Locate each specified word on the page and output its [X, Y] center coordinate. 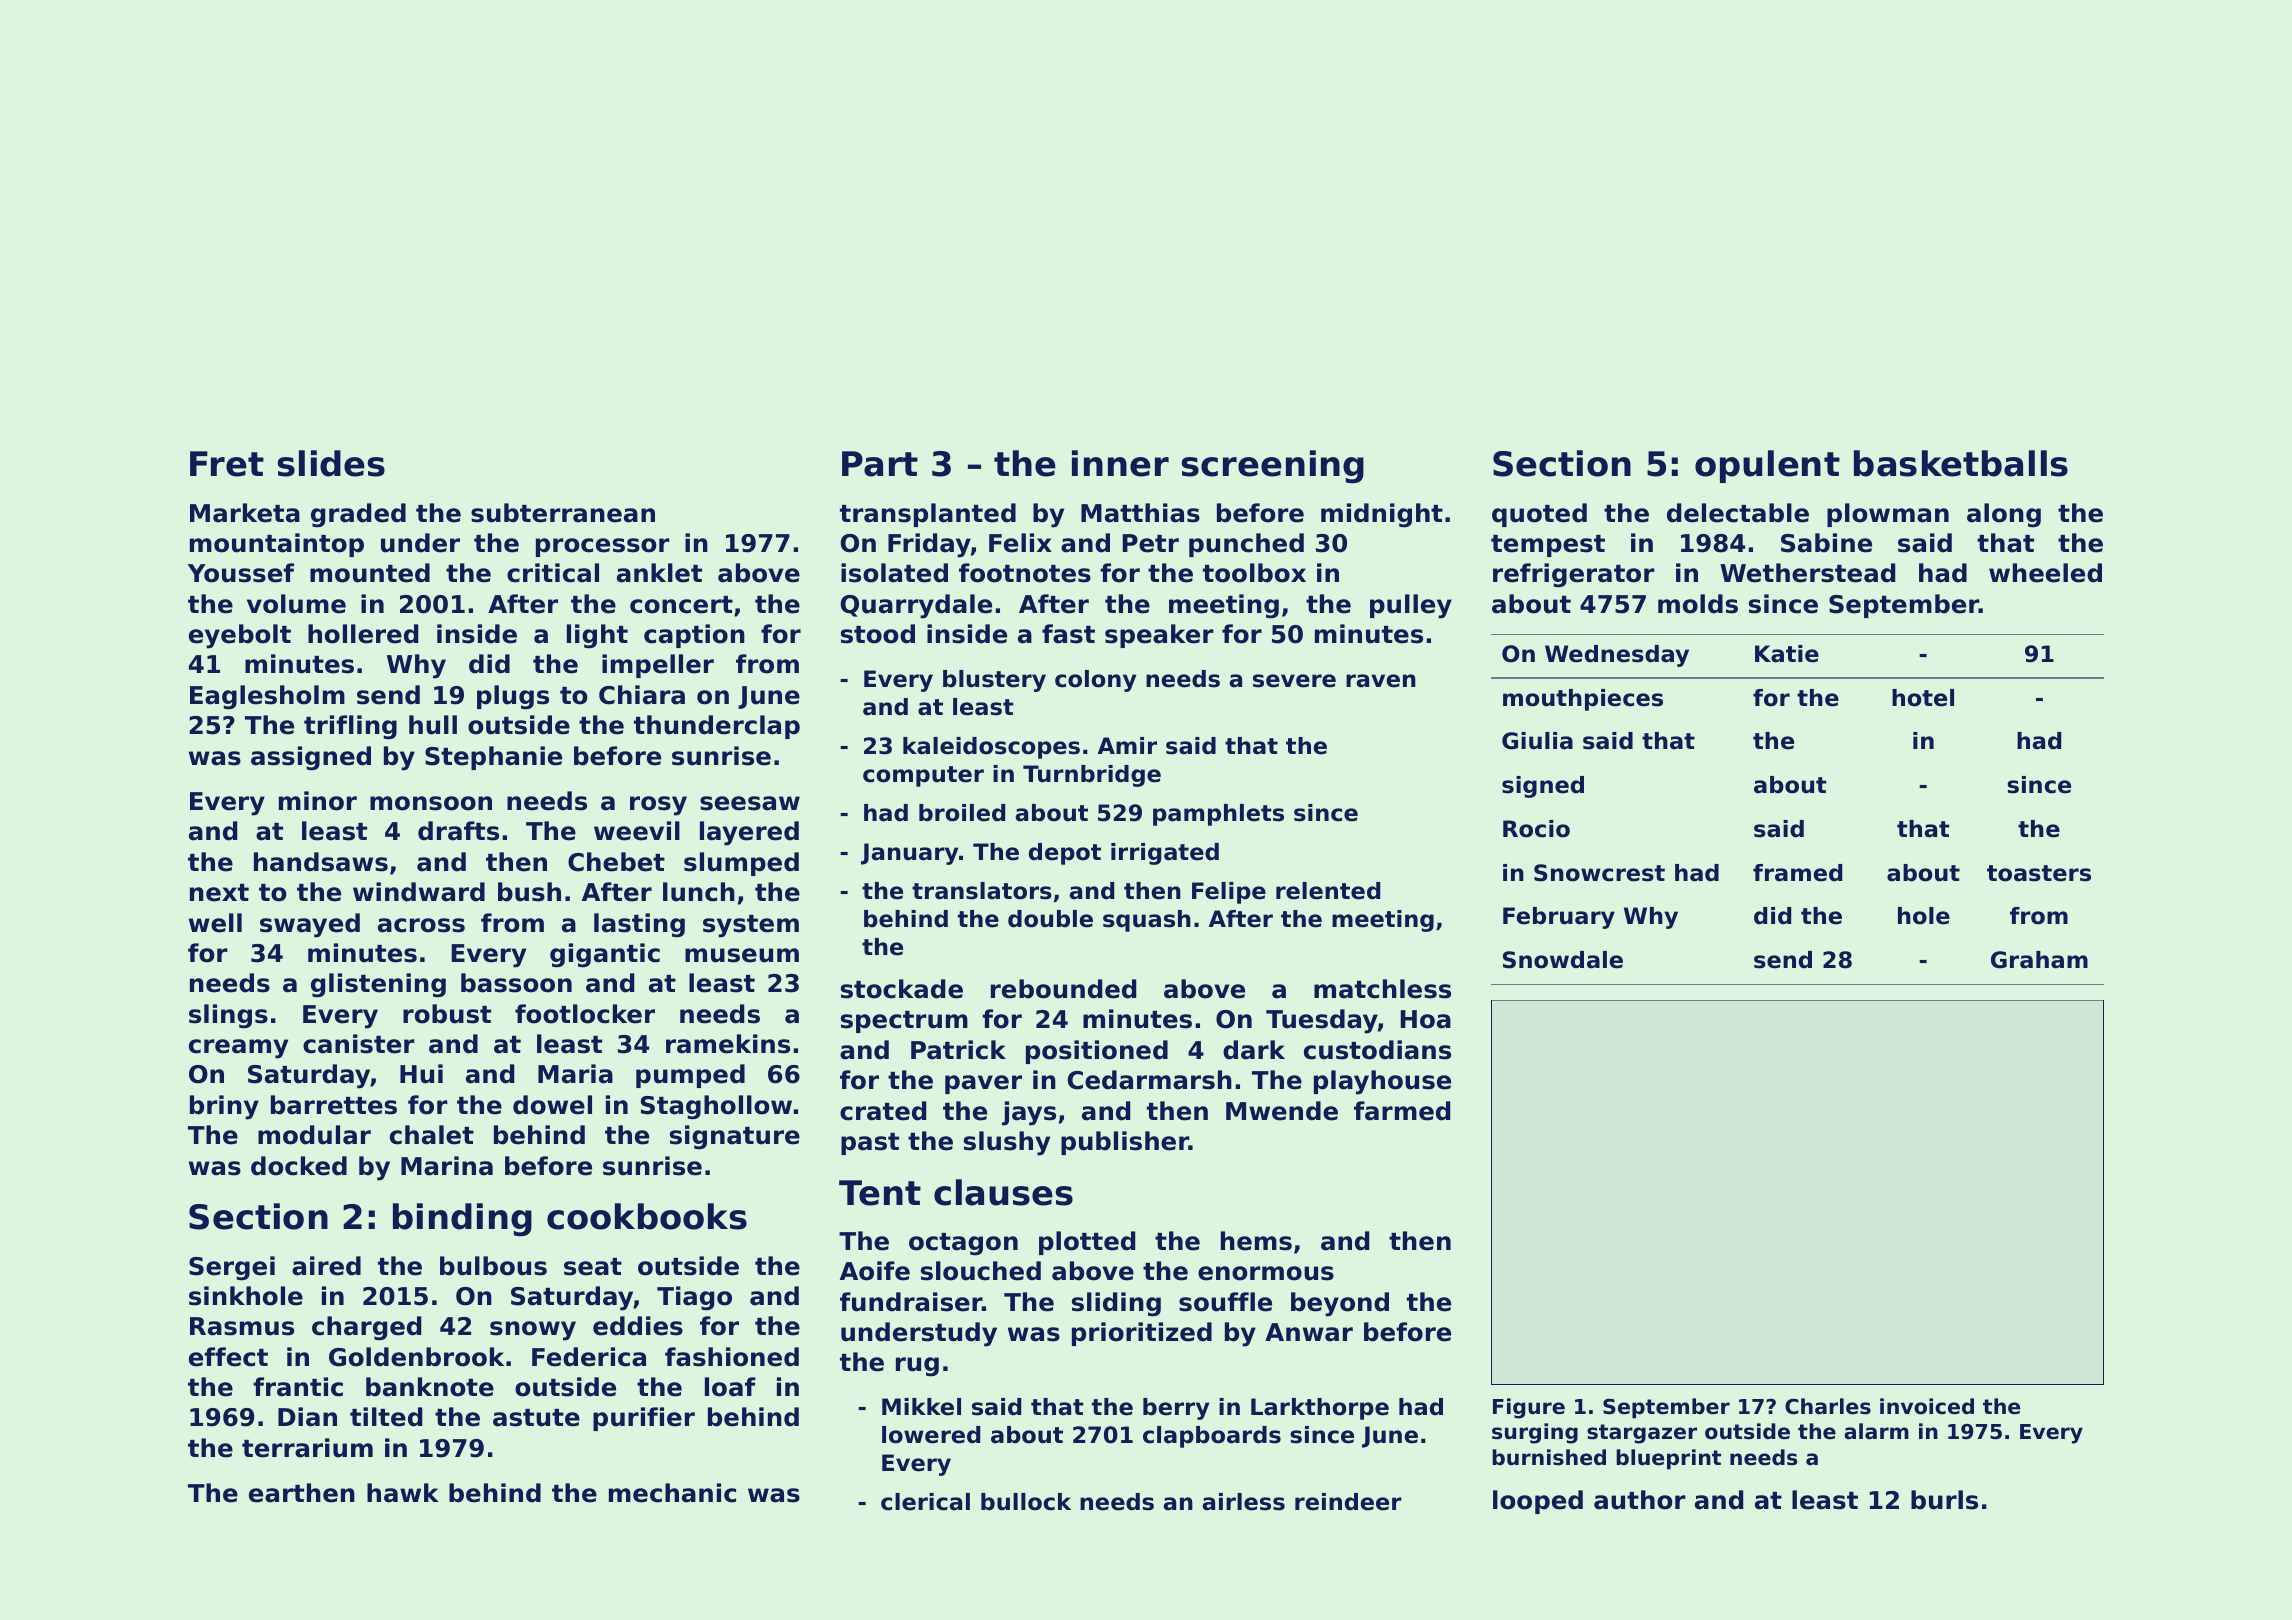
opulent [1767, 466]
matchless [1382, 989]
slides [331, 463]
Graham [2039, 960]
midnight [1382, 515]
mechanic [672, 1493]
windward [419, 892]
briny [224, 1107]
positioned [1097, 1052]
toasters [2039, 873]
